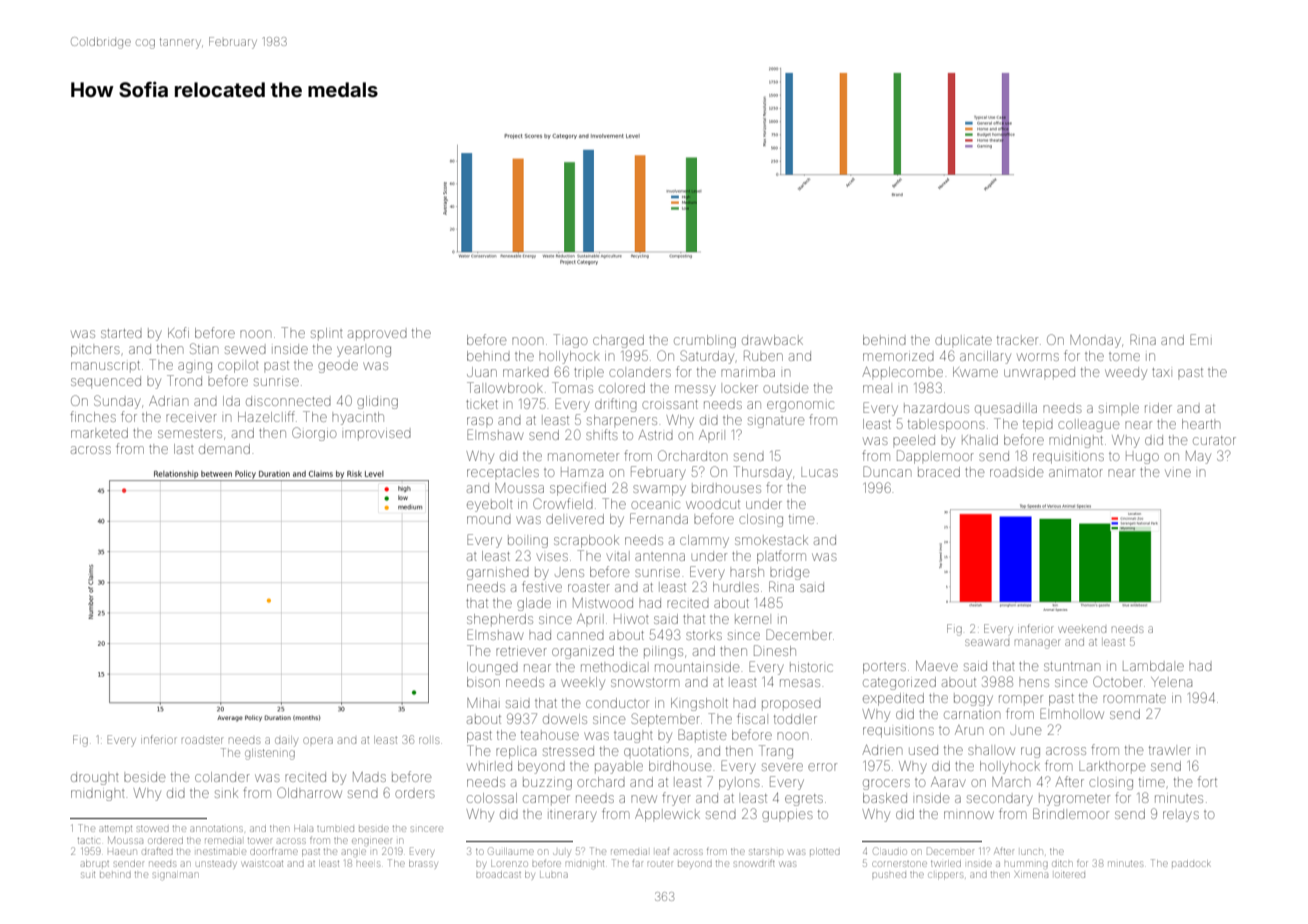 The width and height of the image is (1308, 924). What do you see at coordinates (95, 351) in the image?
I see `pitchers` at bounding box center [95, 351].
